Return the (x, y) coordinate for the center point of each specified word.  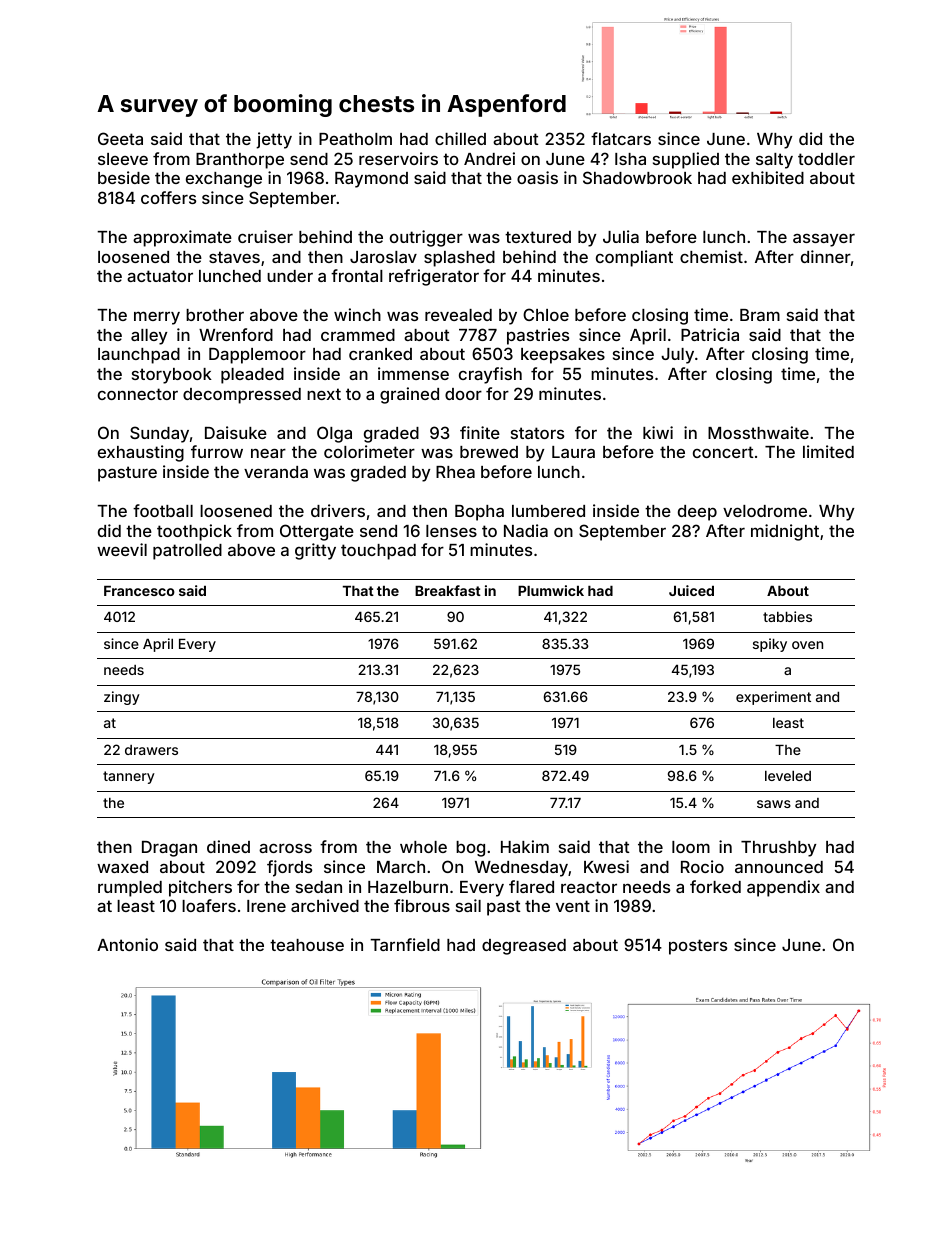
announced (779, 867)
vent (573, 906)
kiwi (658, 432)
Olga (334, 434)
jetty (274, 140)
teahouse (307, 945)
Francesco (139, 591)
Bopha (479, 513)
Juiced (691, 590)
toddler (826, 159)
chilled (460, 138)
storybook (172, 376)
